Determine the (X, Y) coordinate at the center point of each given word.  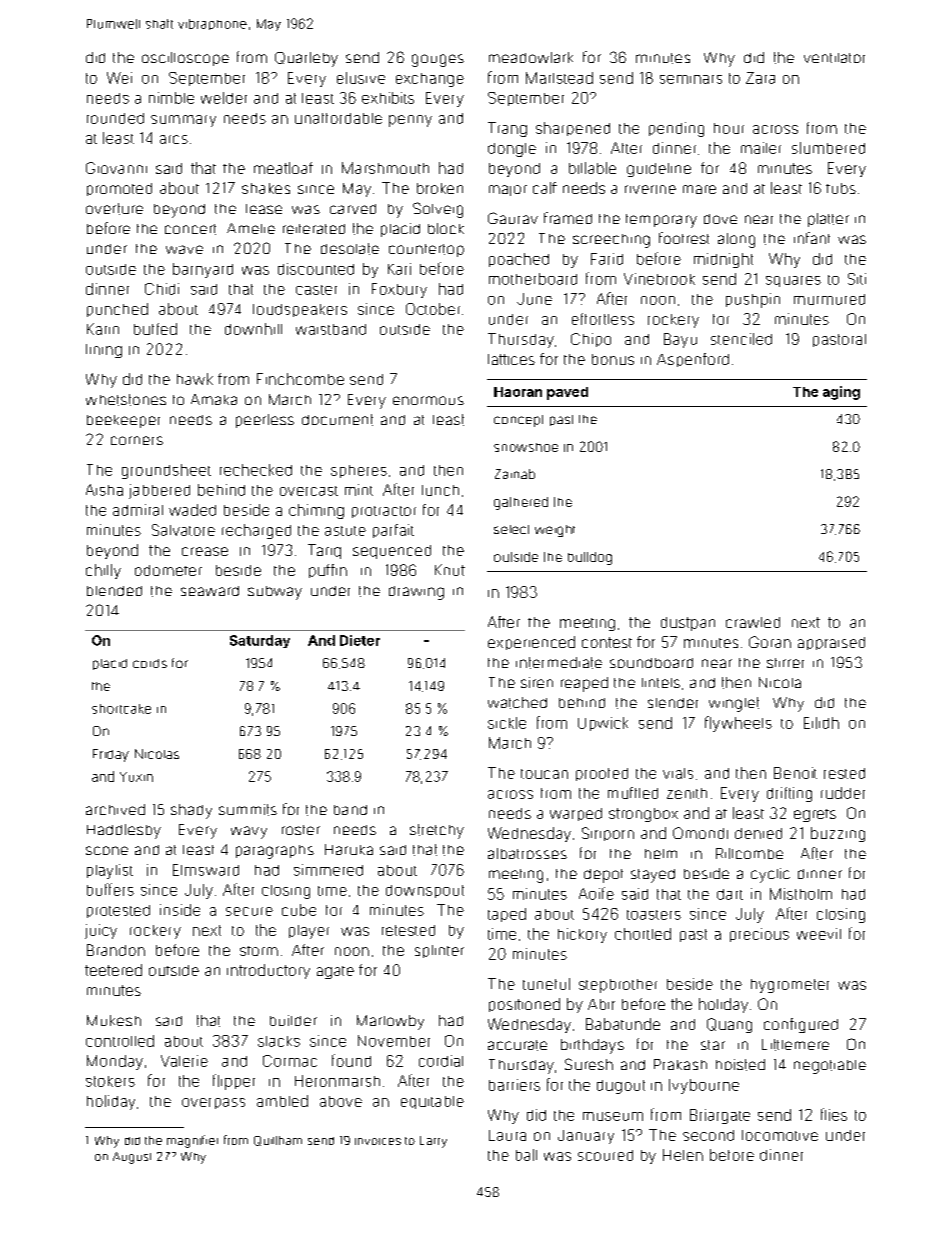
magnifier (192, 1141)
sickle (507, 723)
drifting (789, 794)
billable (592, 168)
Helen (683, 1155)
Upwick (603, 724)
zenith (687, 793)
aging (841, 393)
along (736, 240)
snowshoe (526, 447)
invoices (378, 1141)
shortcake (121, 709)
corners (137, 440)
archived (115, 809)
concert (190, 229)
